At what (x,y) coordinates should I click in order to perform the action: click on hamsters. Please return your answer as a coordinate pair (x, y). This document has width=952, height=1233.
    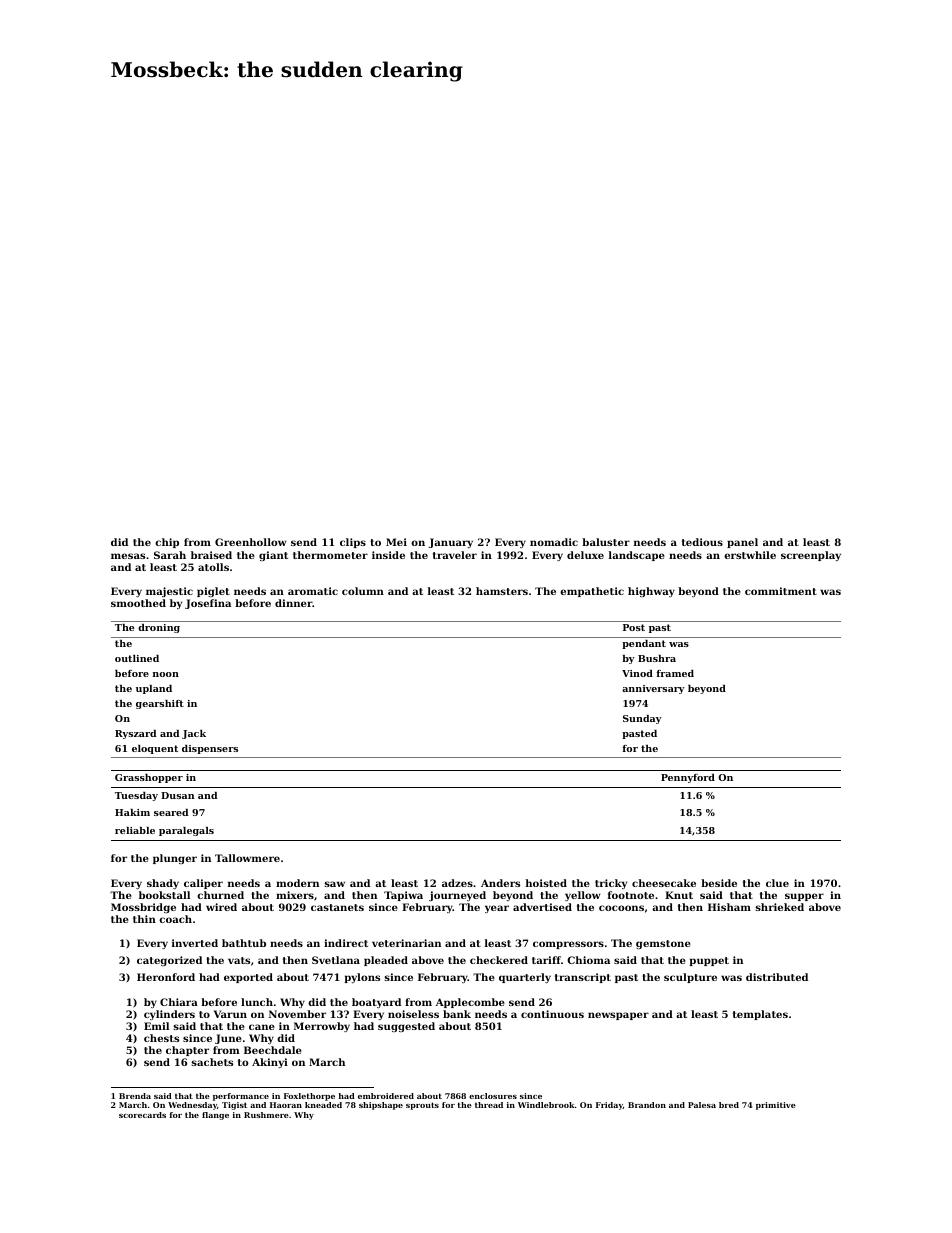
    Looking at the image, I should click on (502, 591).
